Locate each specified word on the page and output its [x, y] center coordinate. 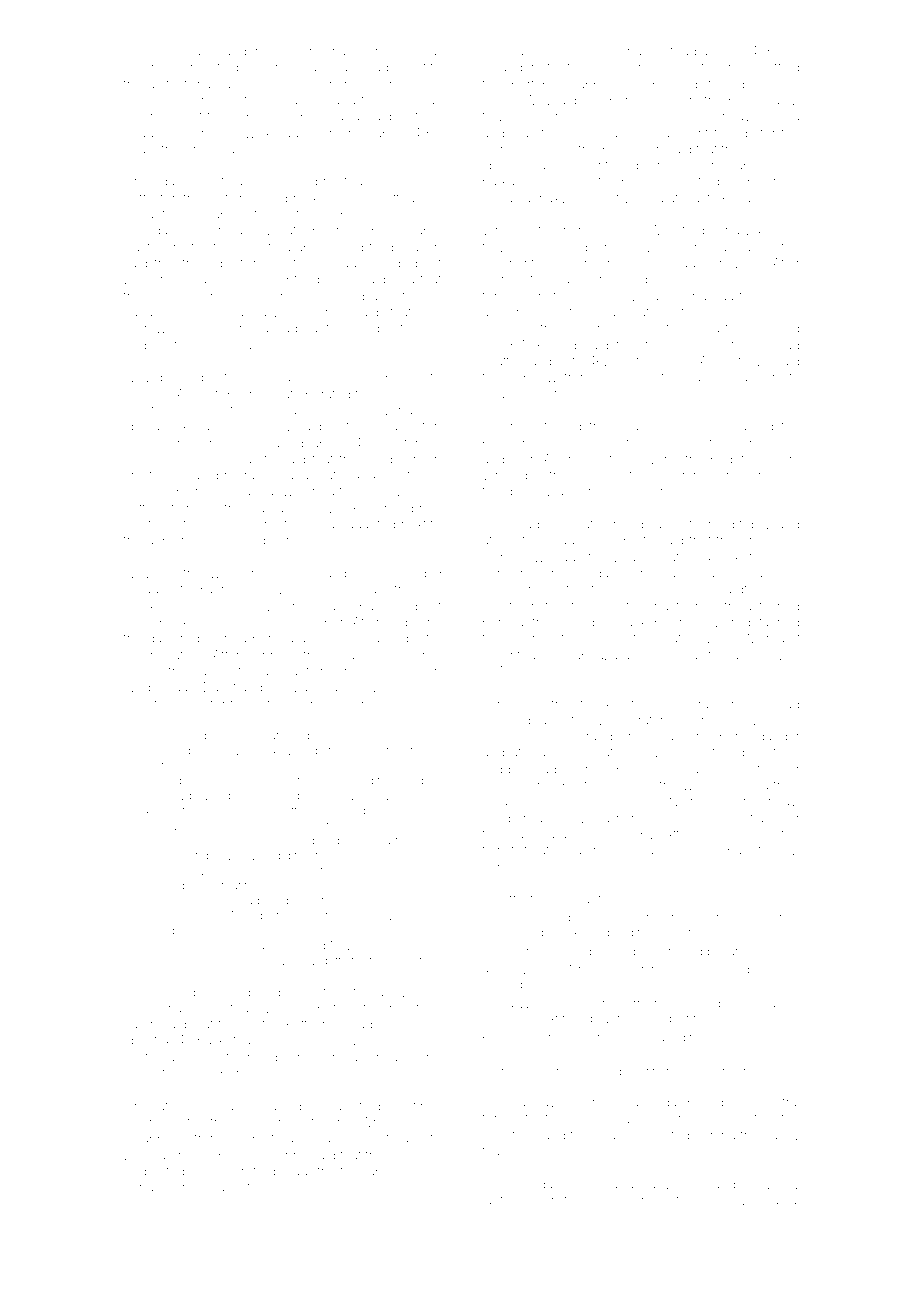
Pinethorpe [205, 901]
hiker [252, 1122]
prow [515, 919]
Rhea [281, 410]
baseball [723, 850]
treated [338, 1171]
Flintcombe [618, 165]
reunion [773, 459]
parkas [502, 182]
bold [259, 116]
